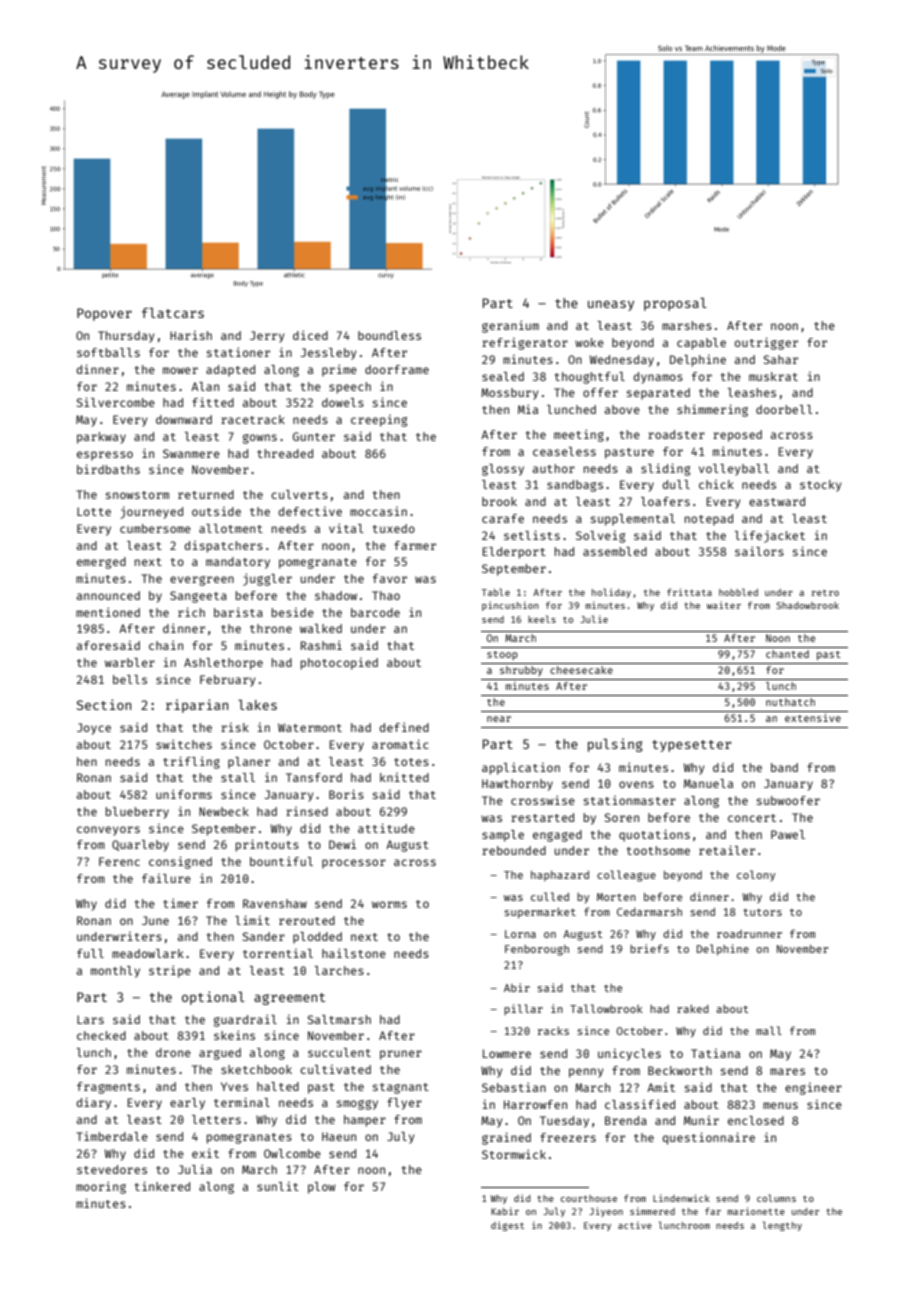 This screenshot has height=1308, width=924. What do you see at coordinates (278, 953) in the screenshot?
I see `torrential` at bounding box center [278, 953].
